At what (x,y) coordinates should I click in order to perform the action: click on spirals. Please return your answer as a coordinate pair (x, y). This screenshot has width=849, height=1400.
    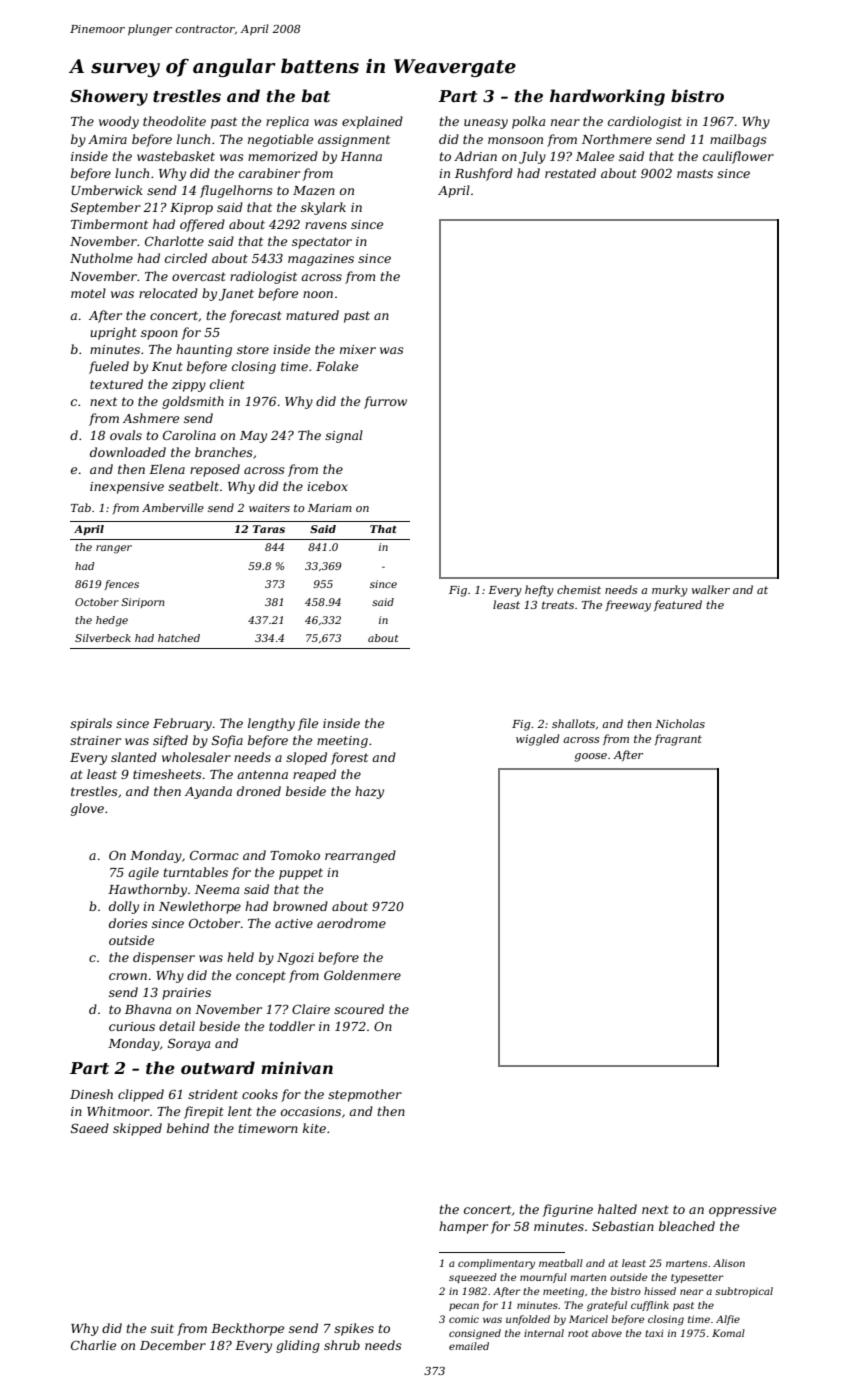
    Looking at the image, I should click on (91, 724).
